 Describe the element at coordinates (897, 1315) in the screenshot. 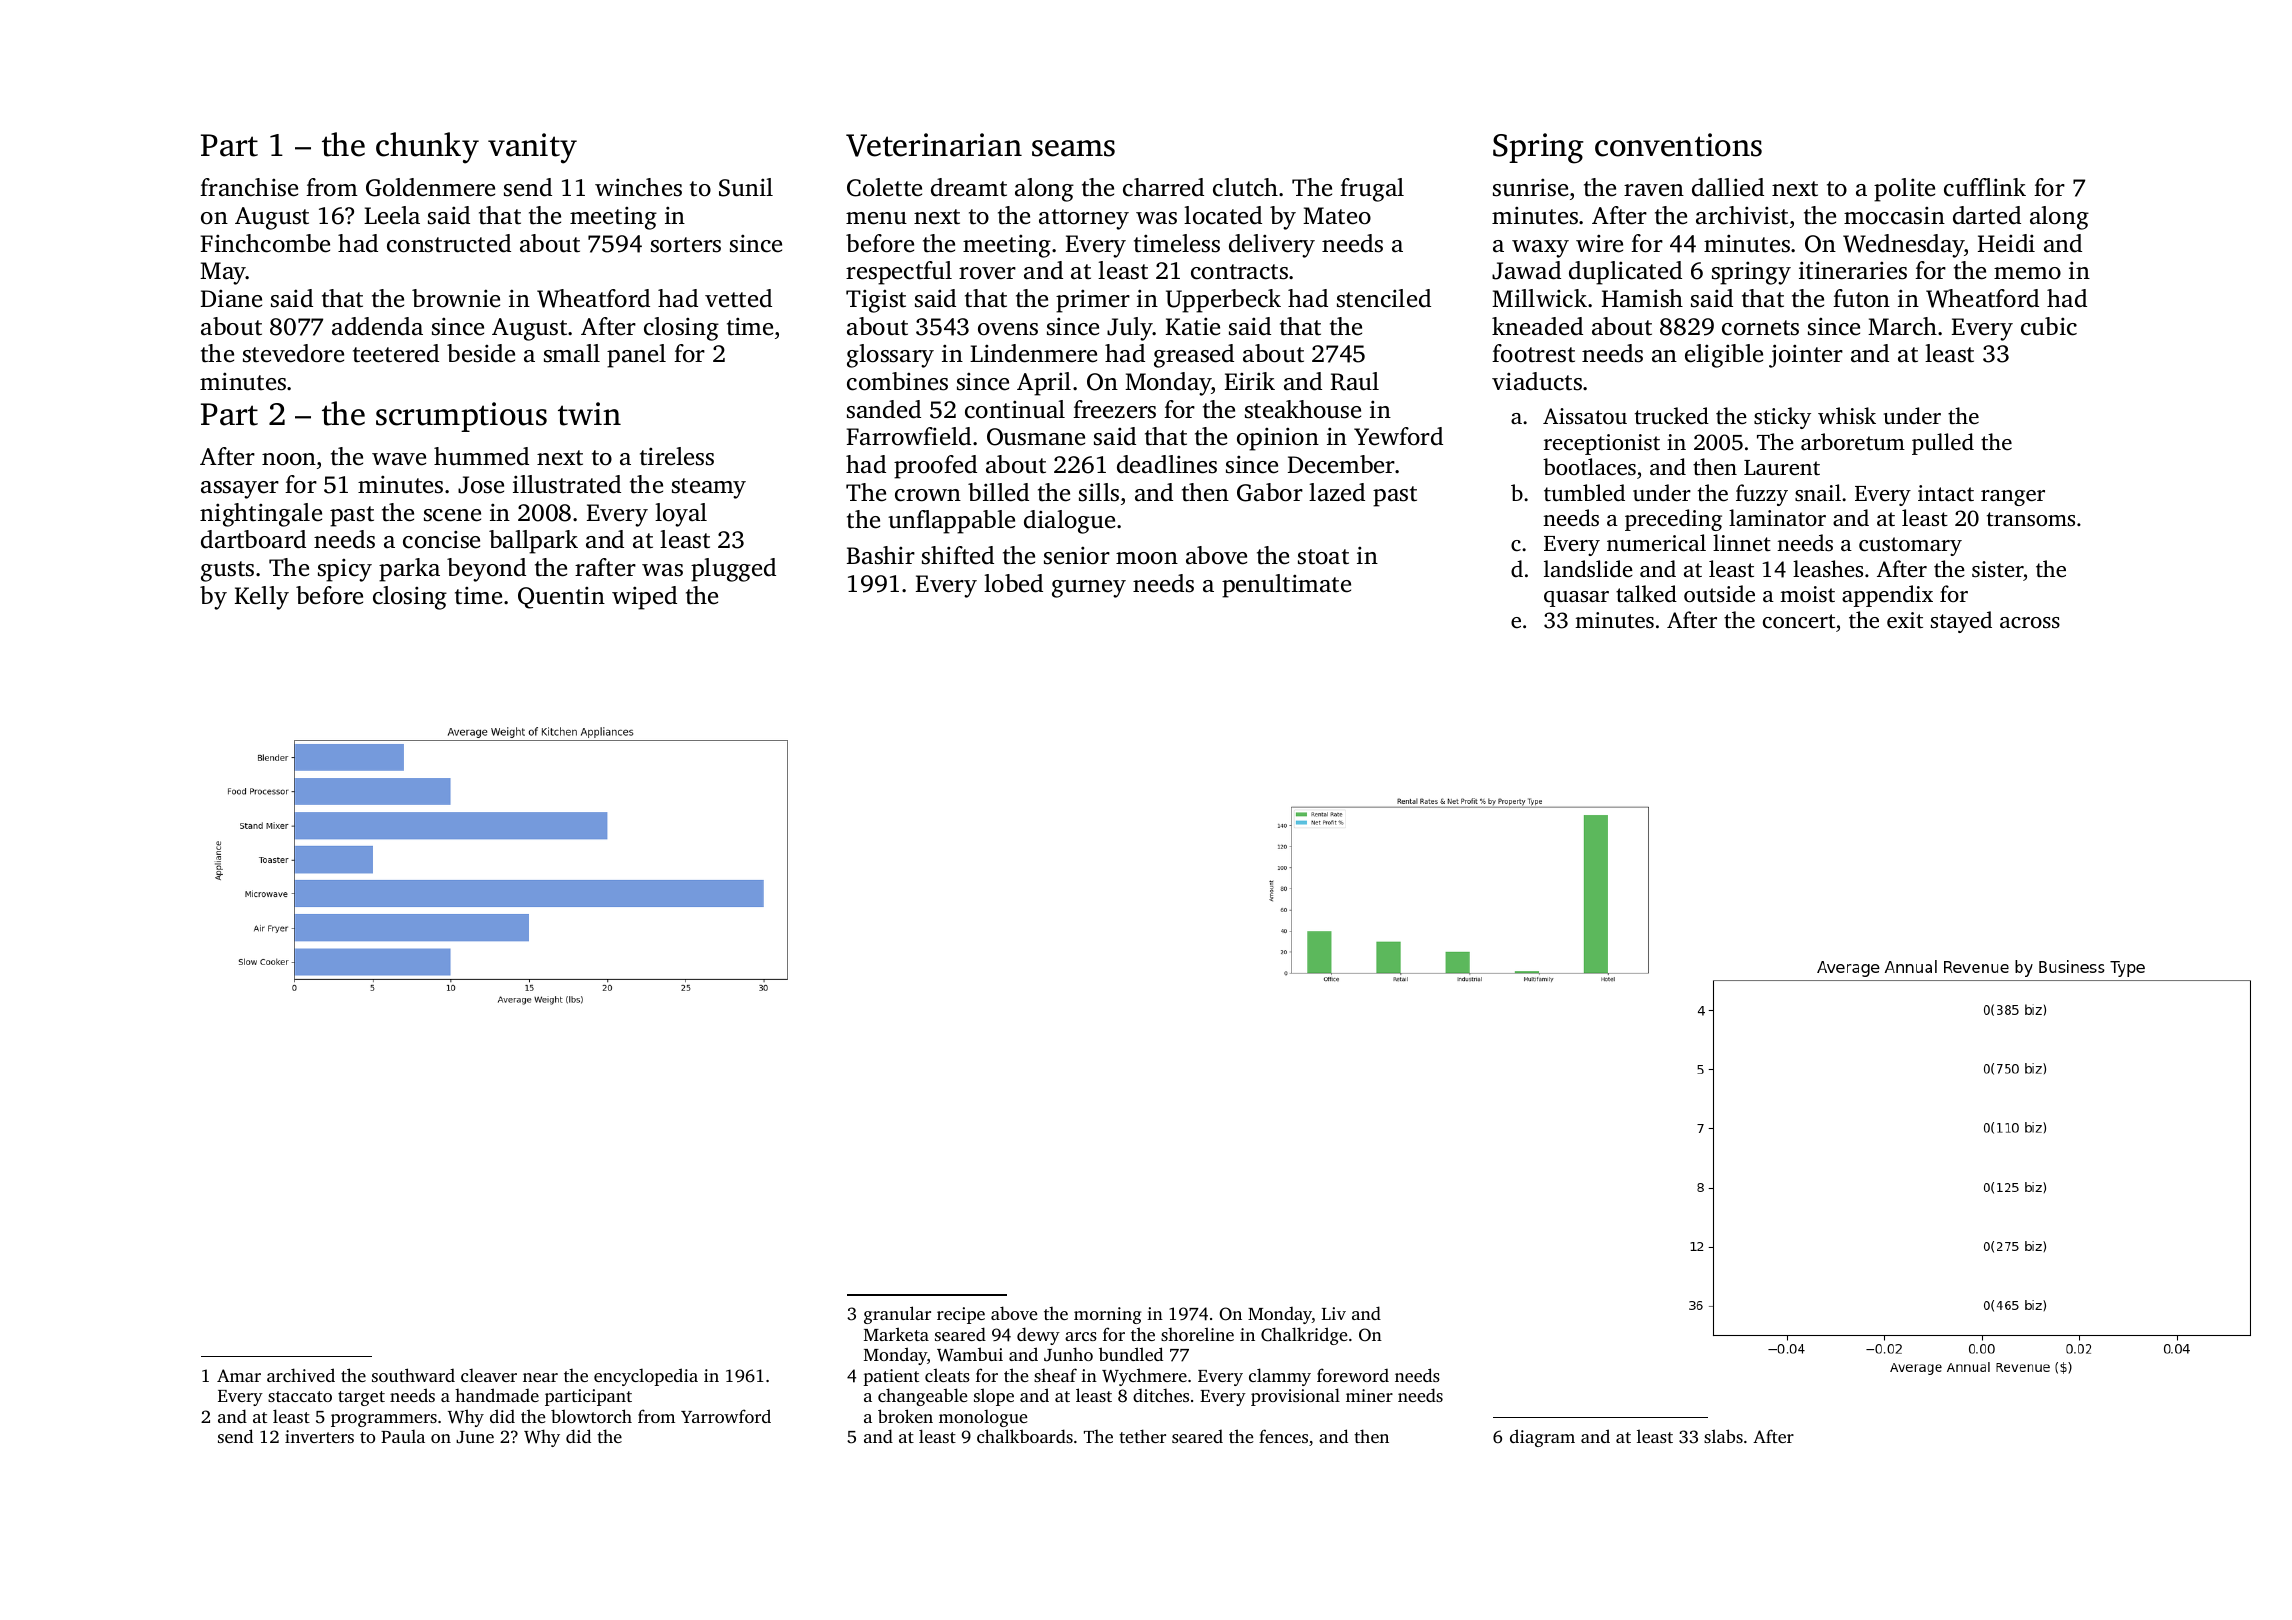

I see `granular` at that location.
